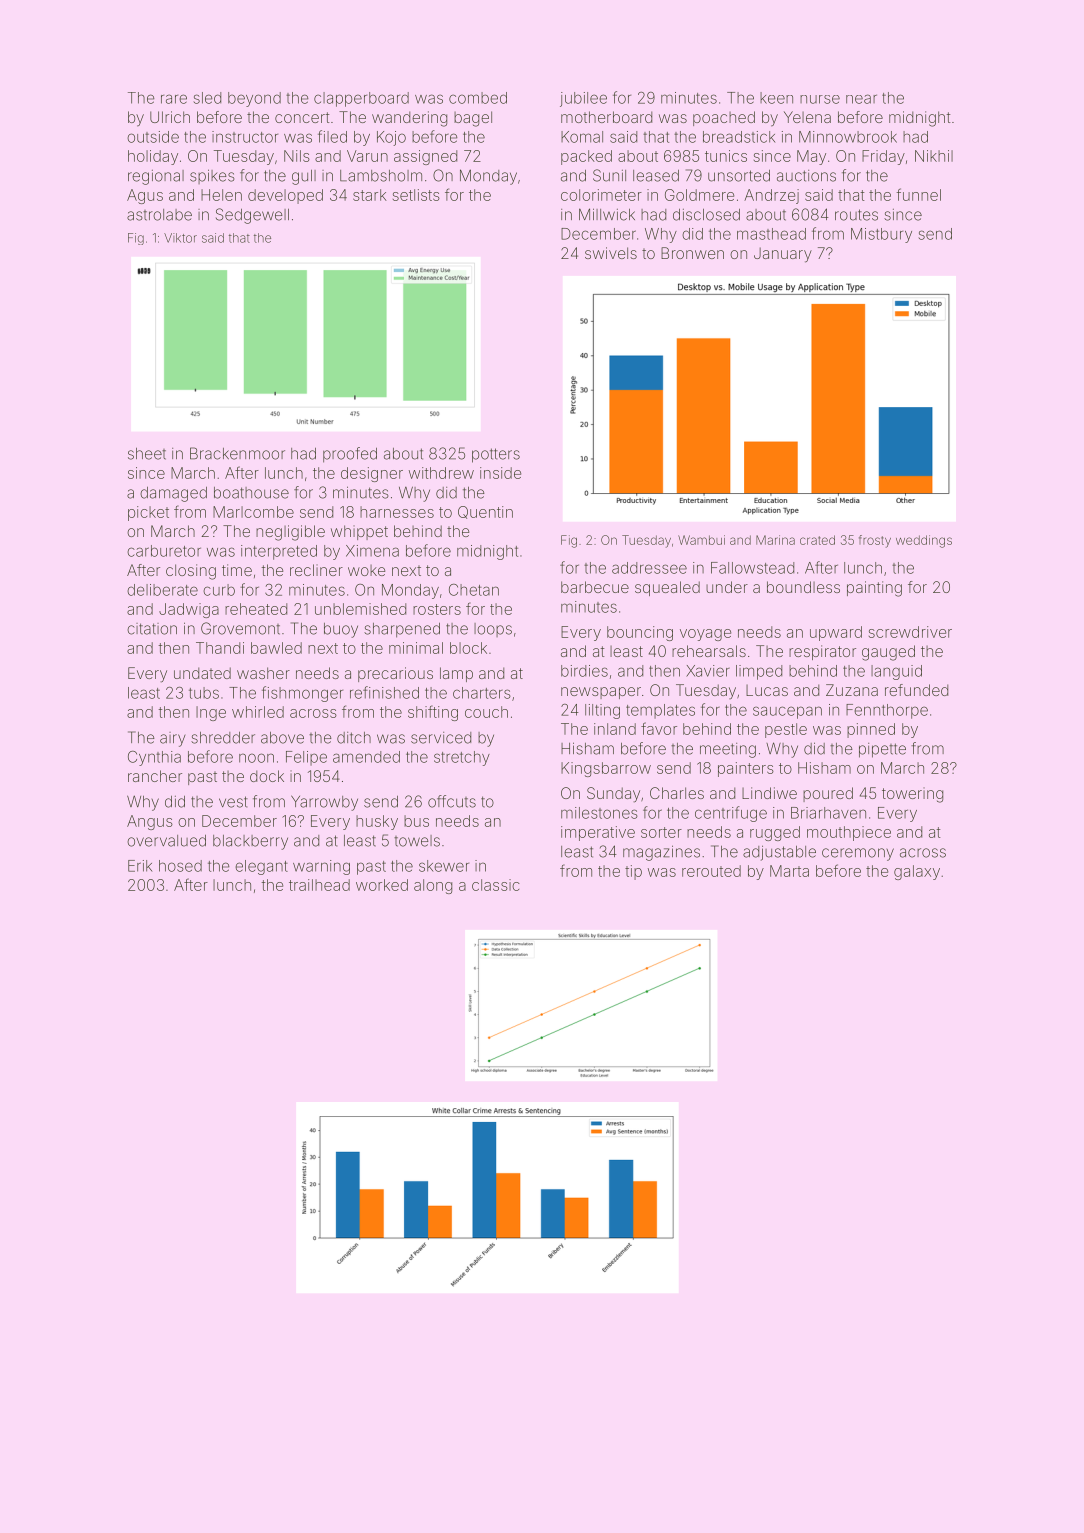  What do you see at coordinates (148, 513) in the screenshot?
I see `picket` at bounding box center [148, 513].
